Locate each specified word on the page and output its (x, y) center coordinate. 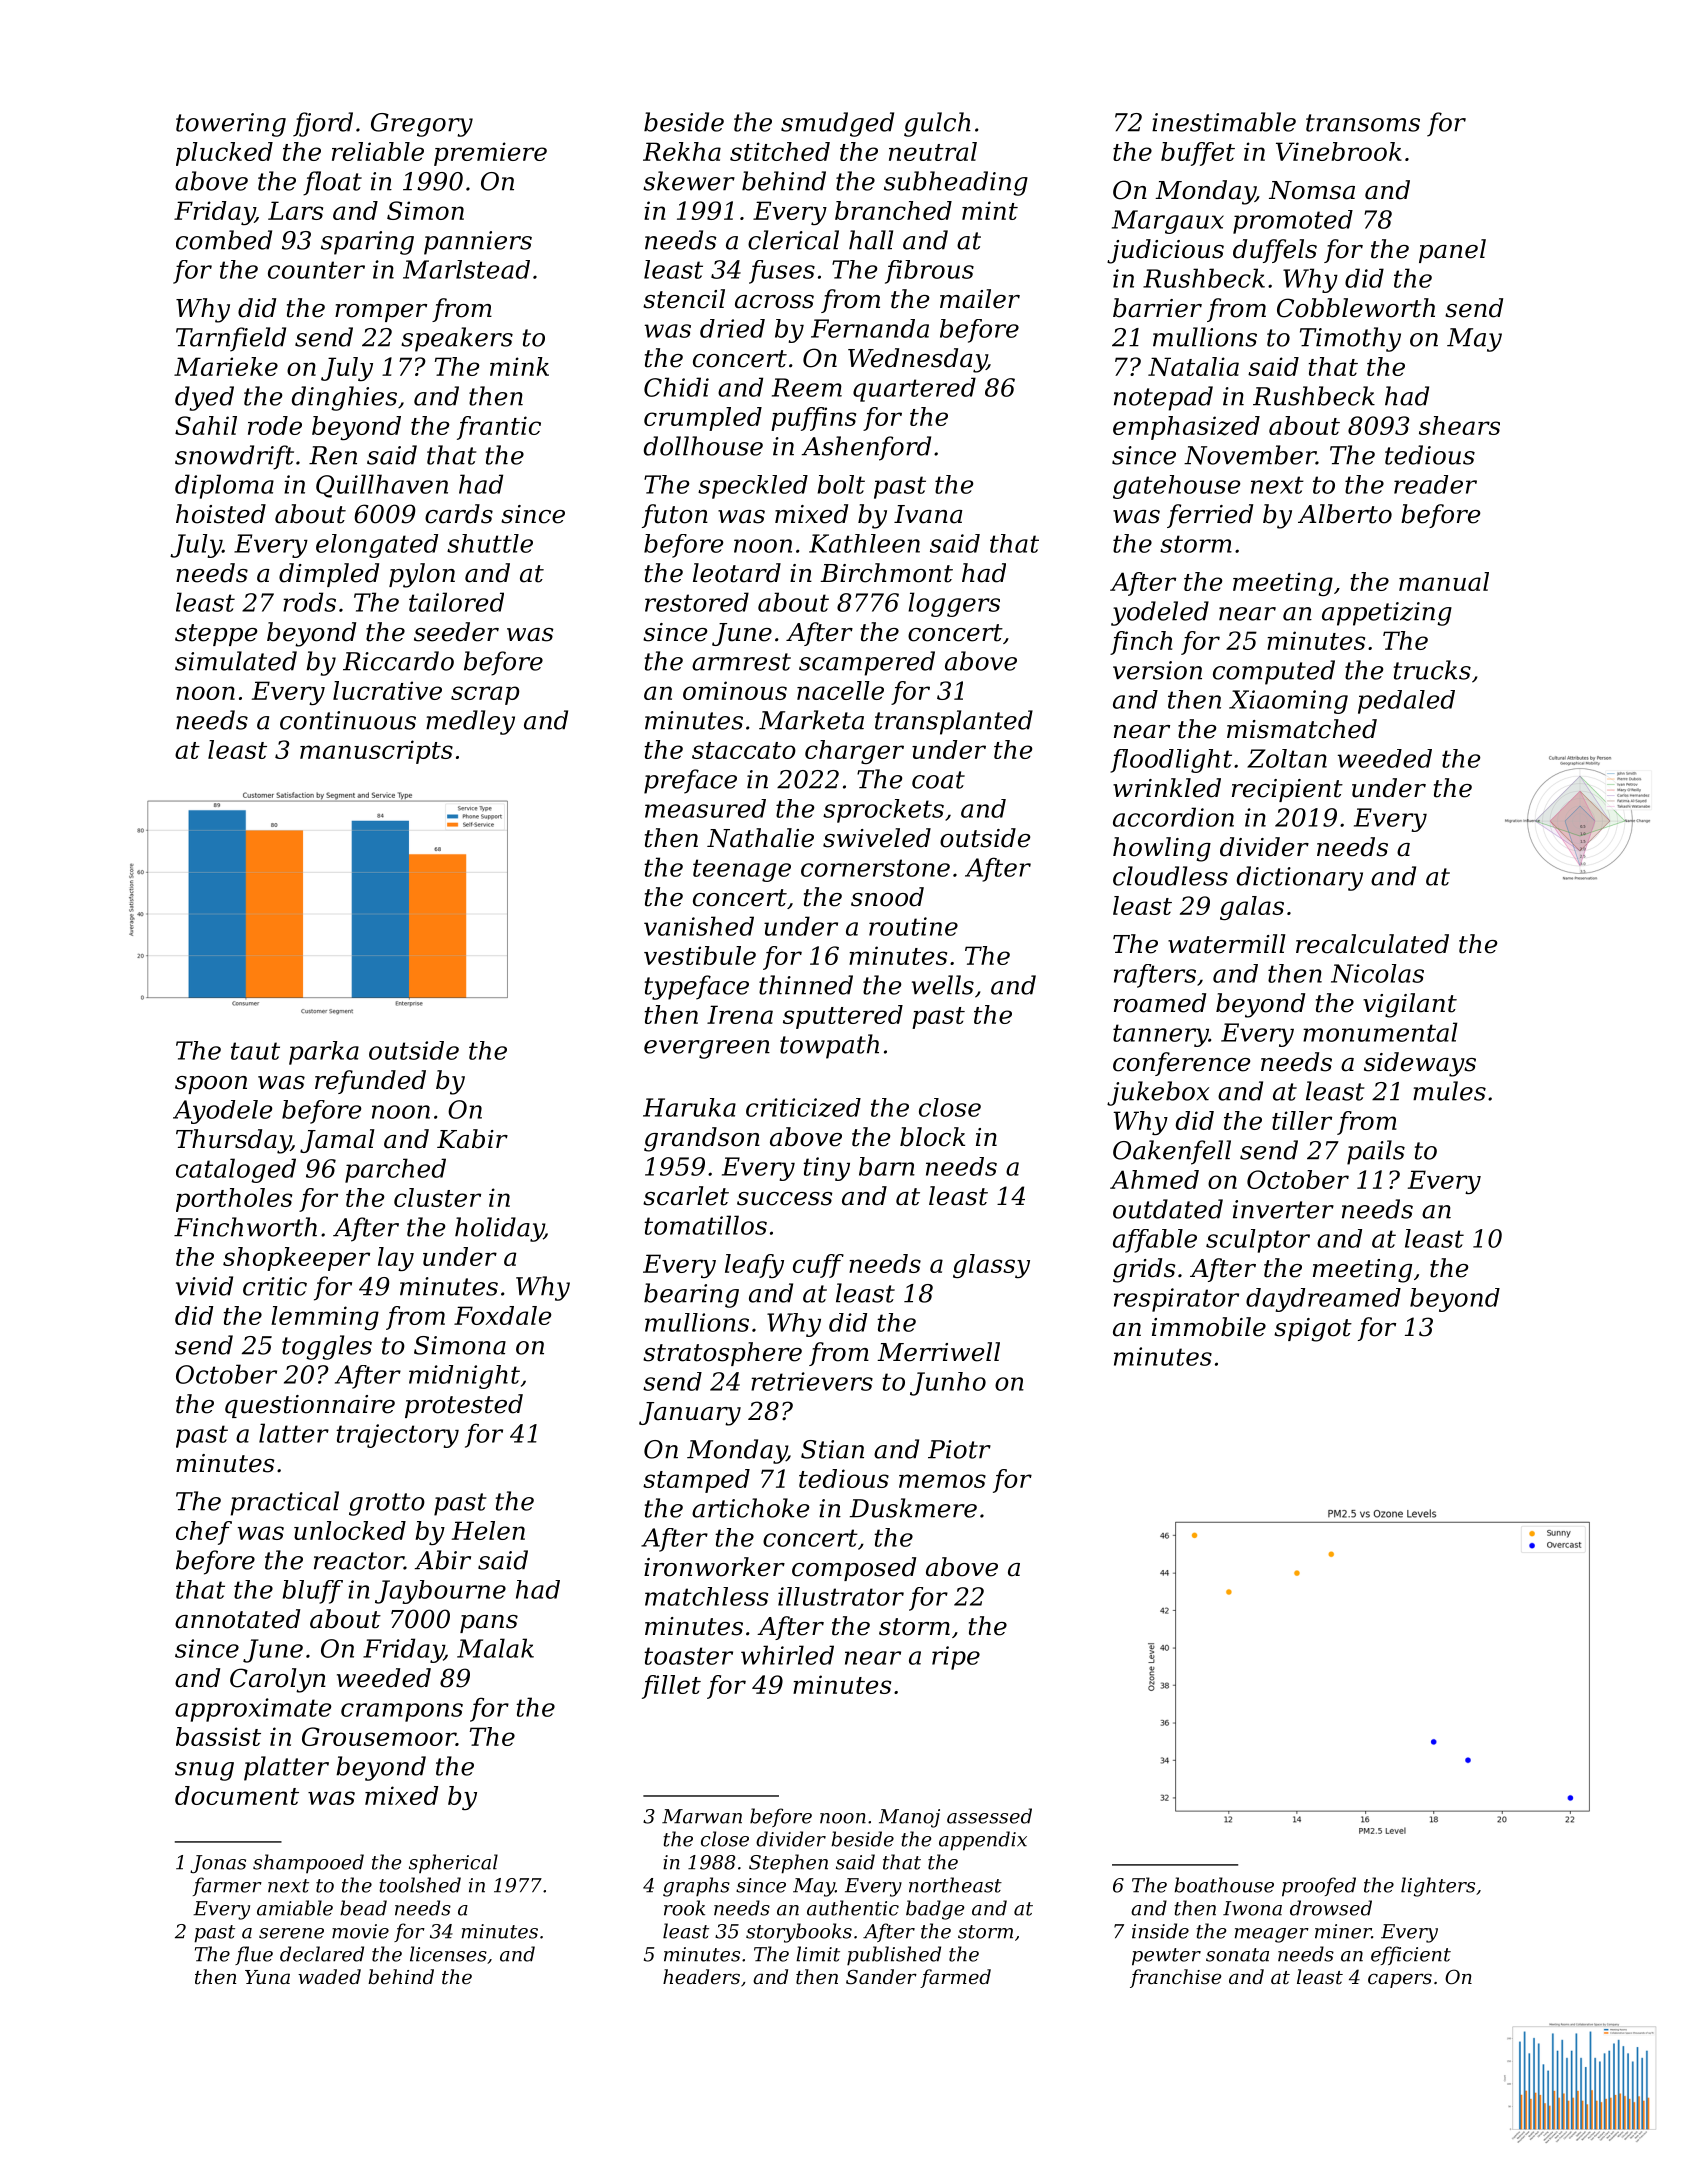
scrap (485, 695)
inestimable (1224, 122)
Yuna (267, 1977)
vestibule (700, 955)
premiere (490, 154)
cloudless (1170, 876)
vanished (699, 926)
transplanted (954, 722)
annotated (237, 1619)
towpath (829, 1046)
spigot (1313, 1330)
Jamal (337, 1141)
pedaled (1406, 702)
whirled (787, 1655)
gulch (937, 124)
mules (1449, 1091)
